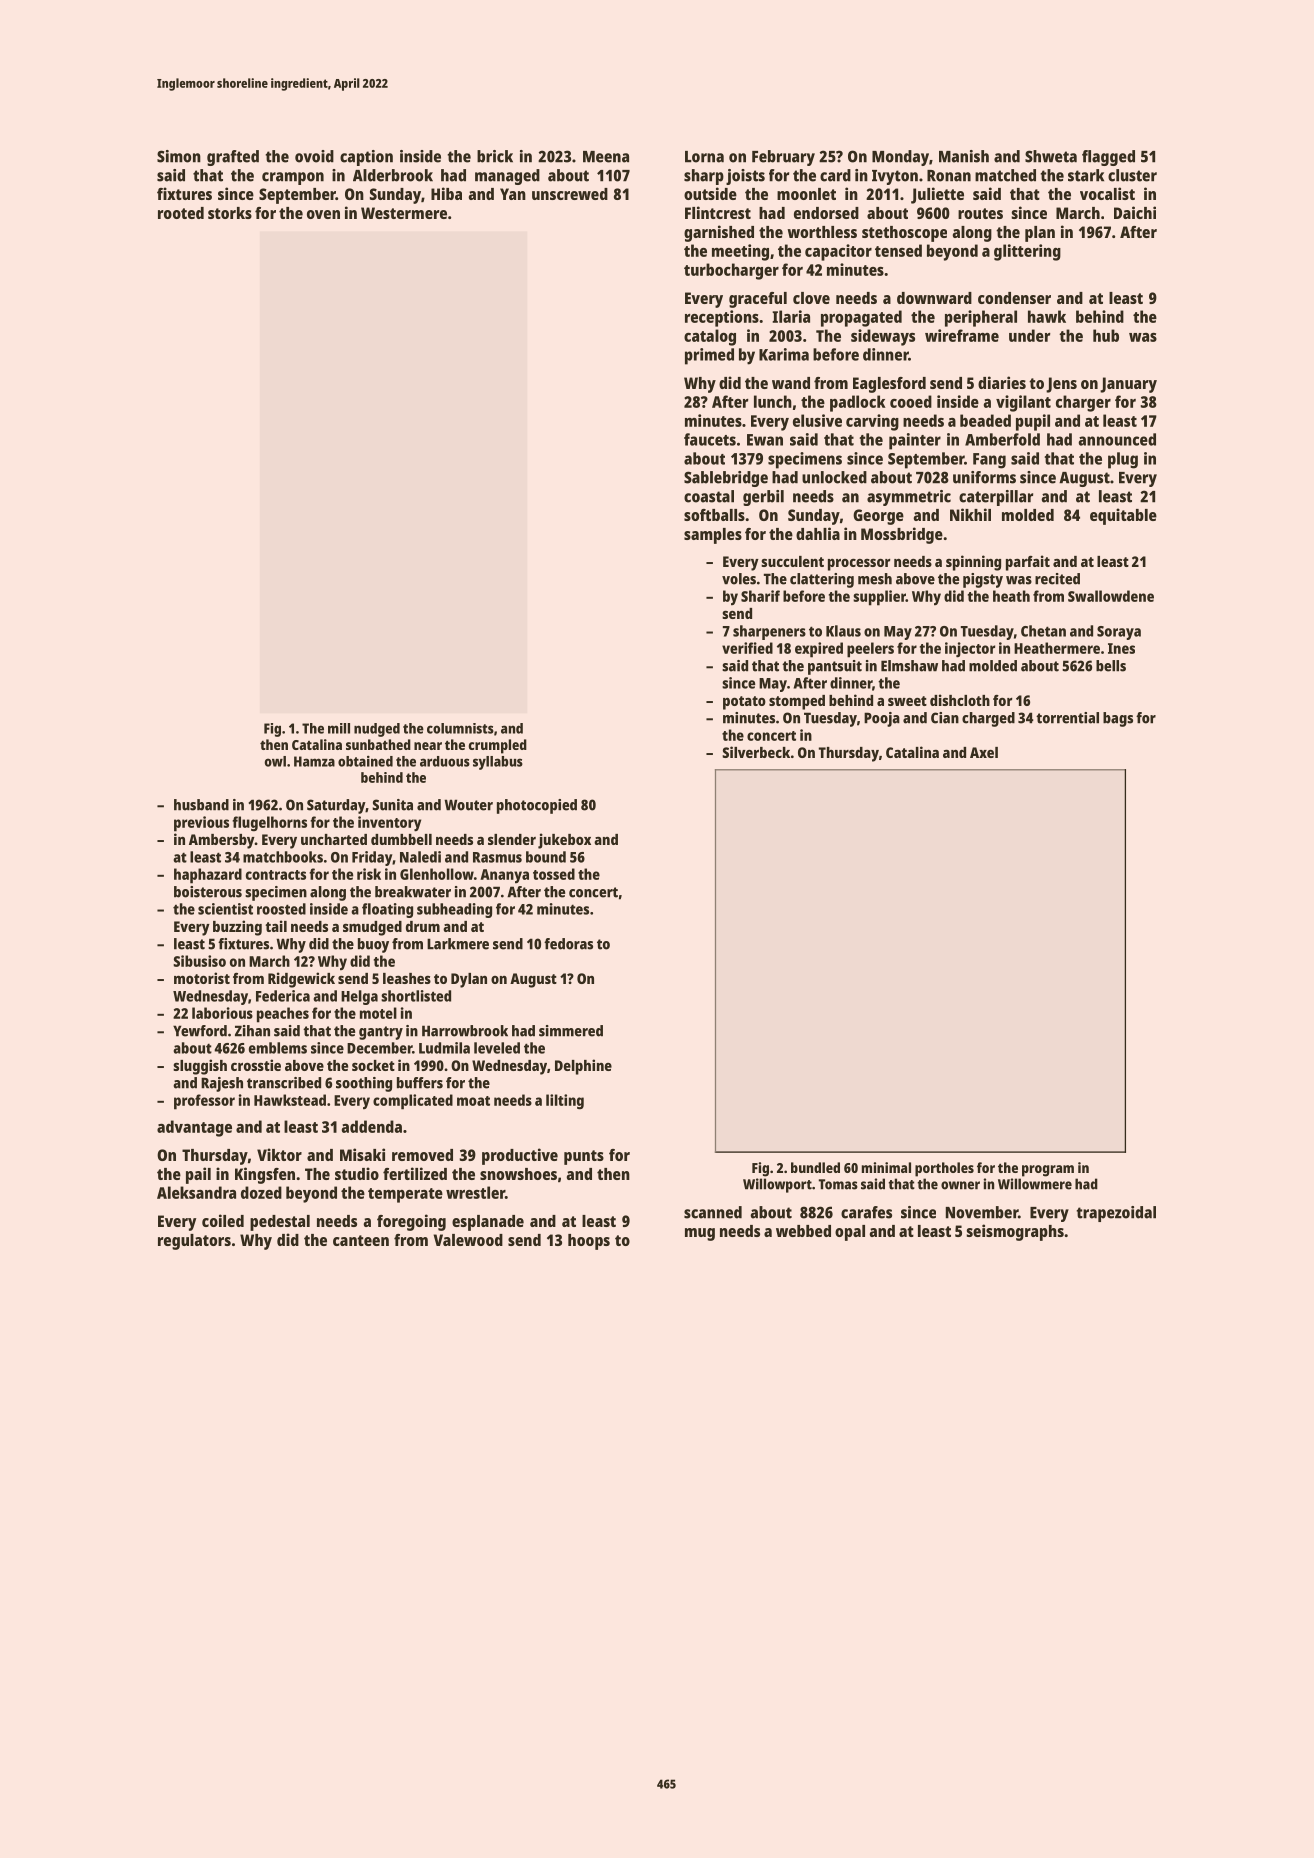 This image has height=1858, width=1314. I want to click on Manish, so click(964, 156).
